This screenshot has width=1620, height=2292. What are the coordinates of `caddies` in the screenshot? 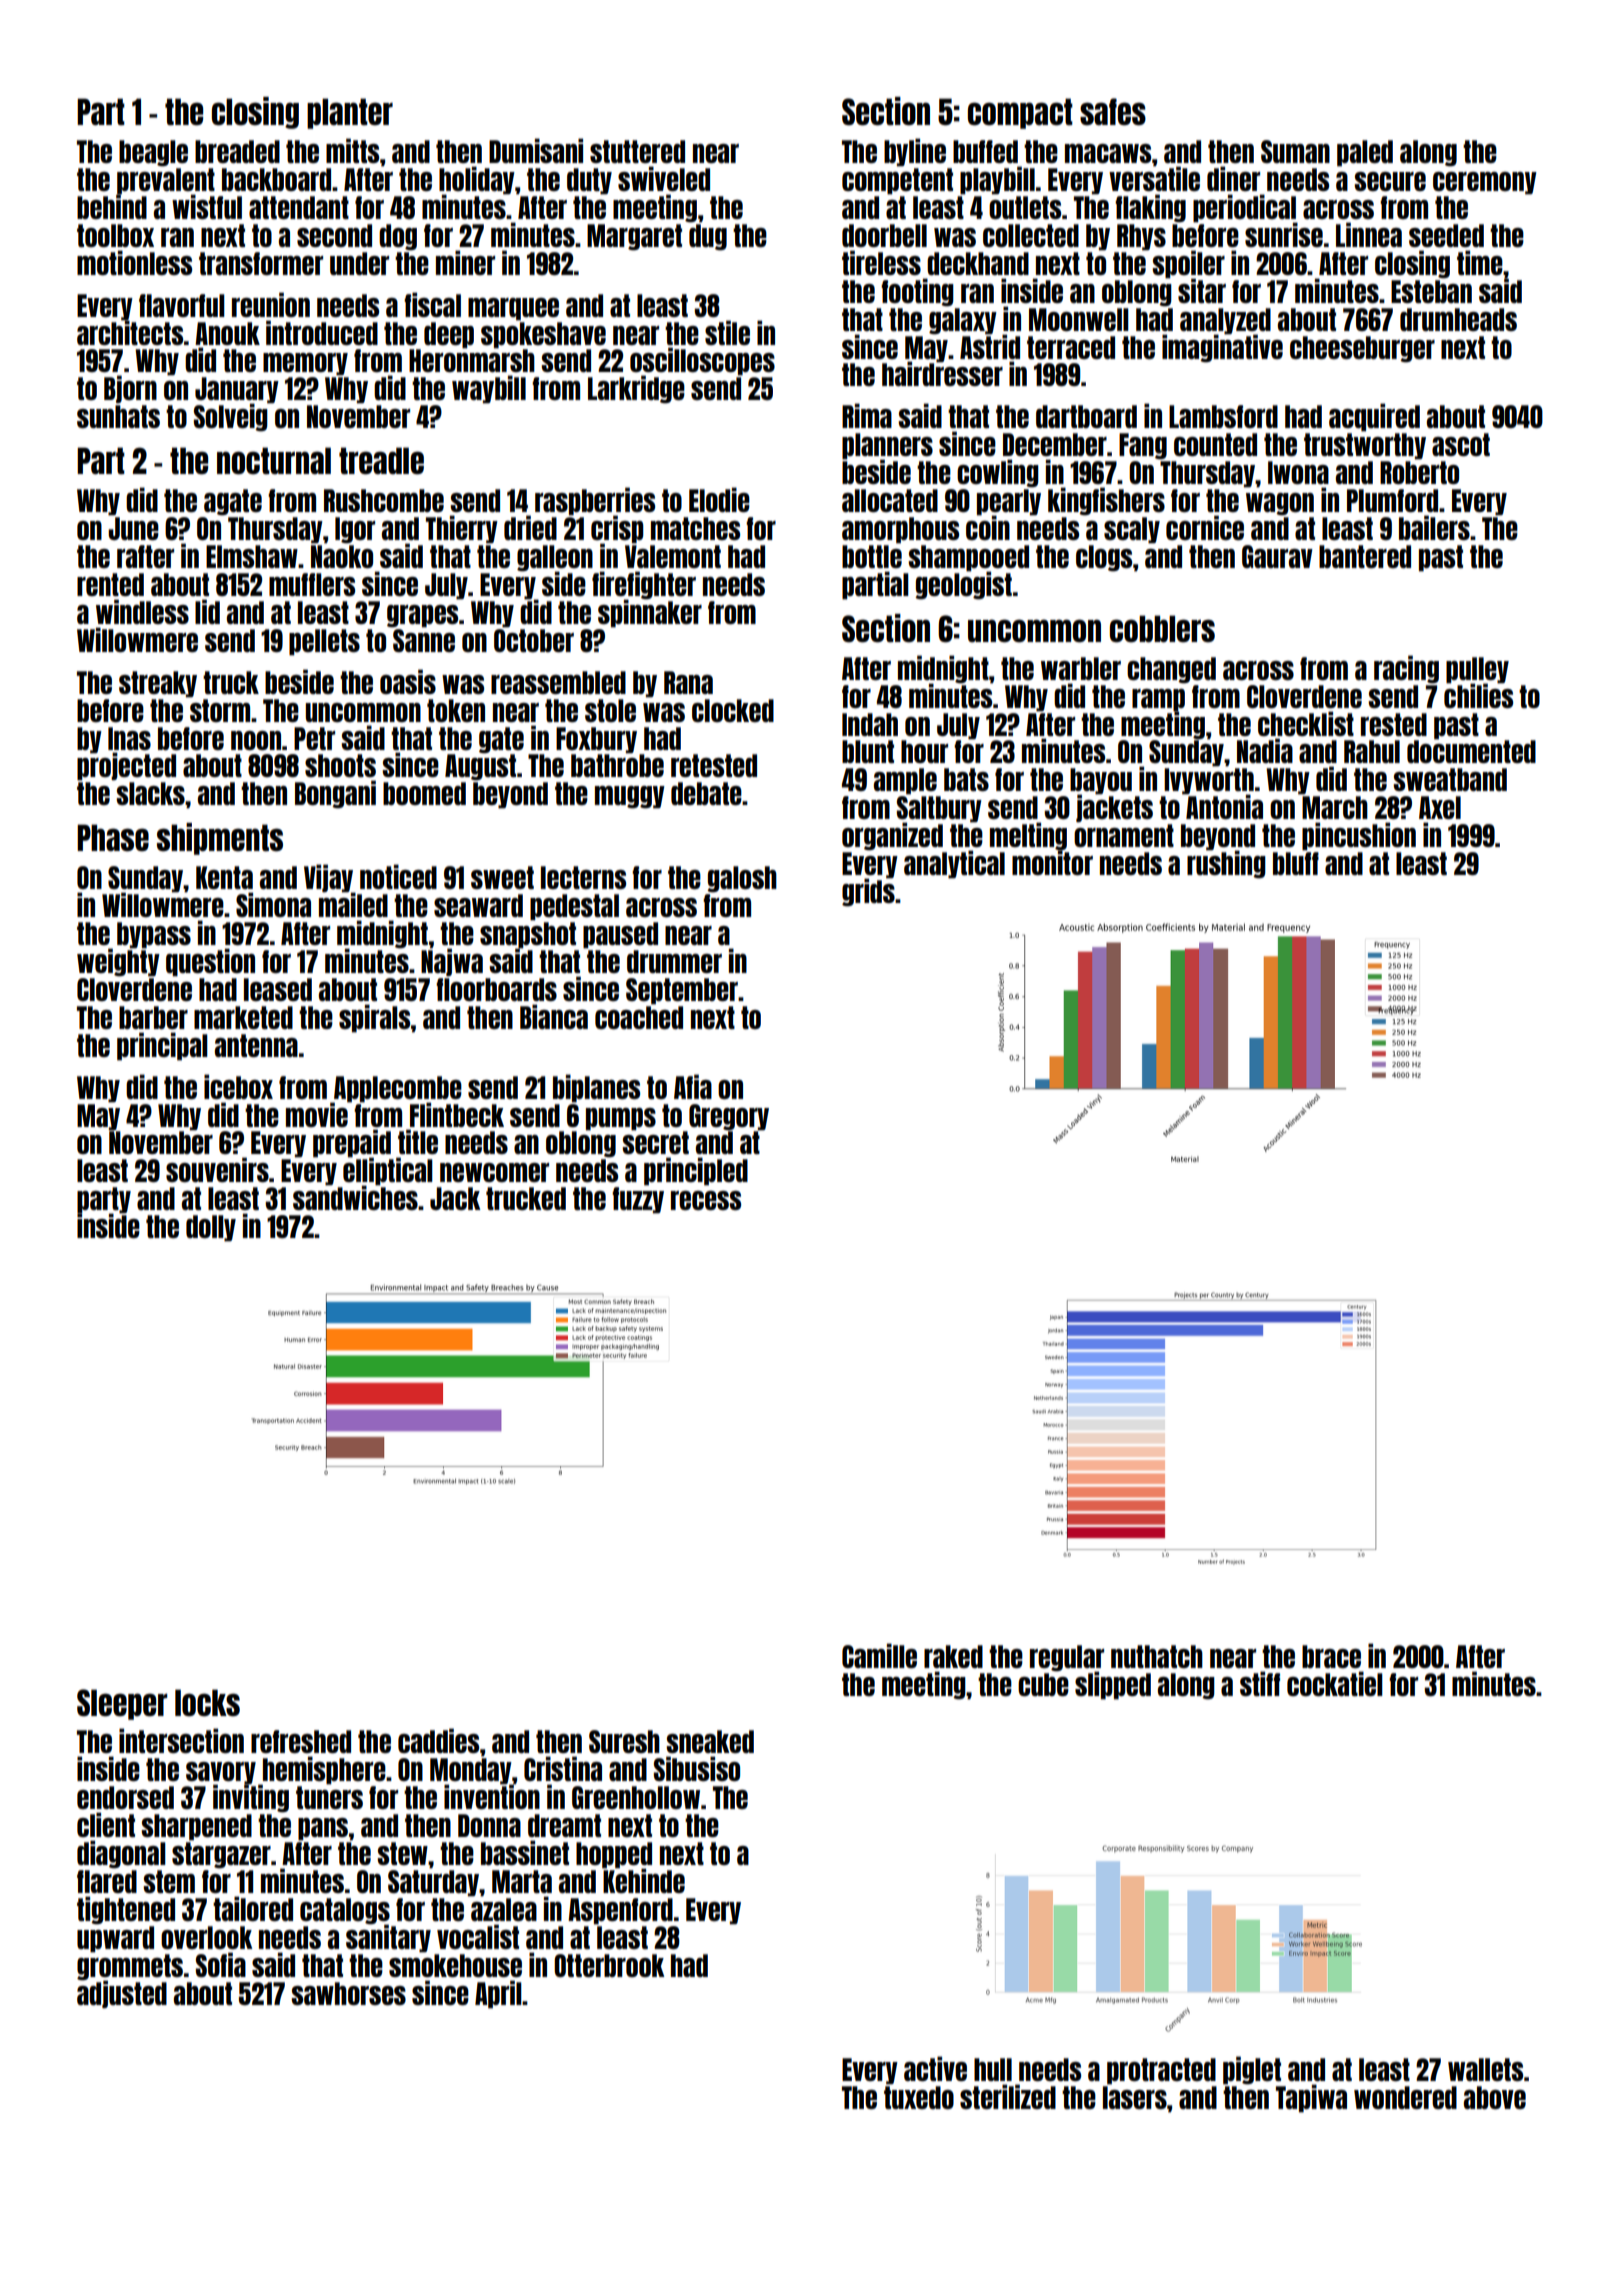 It's located at (438, 1740).
